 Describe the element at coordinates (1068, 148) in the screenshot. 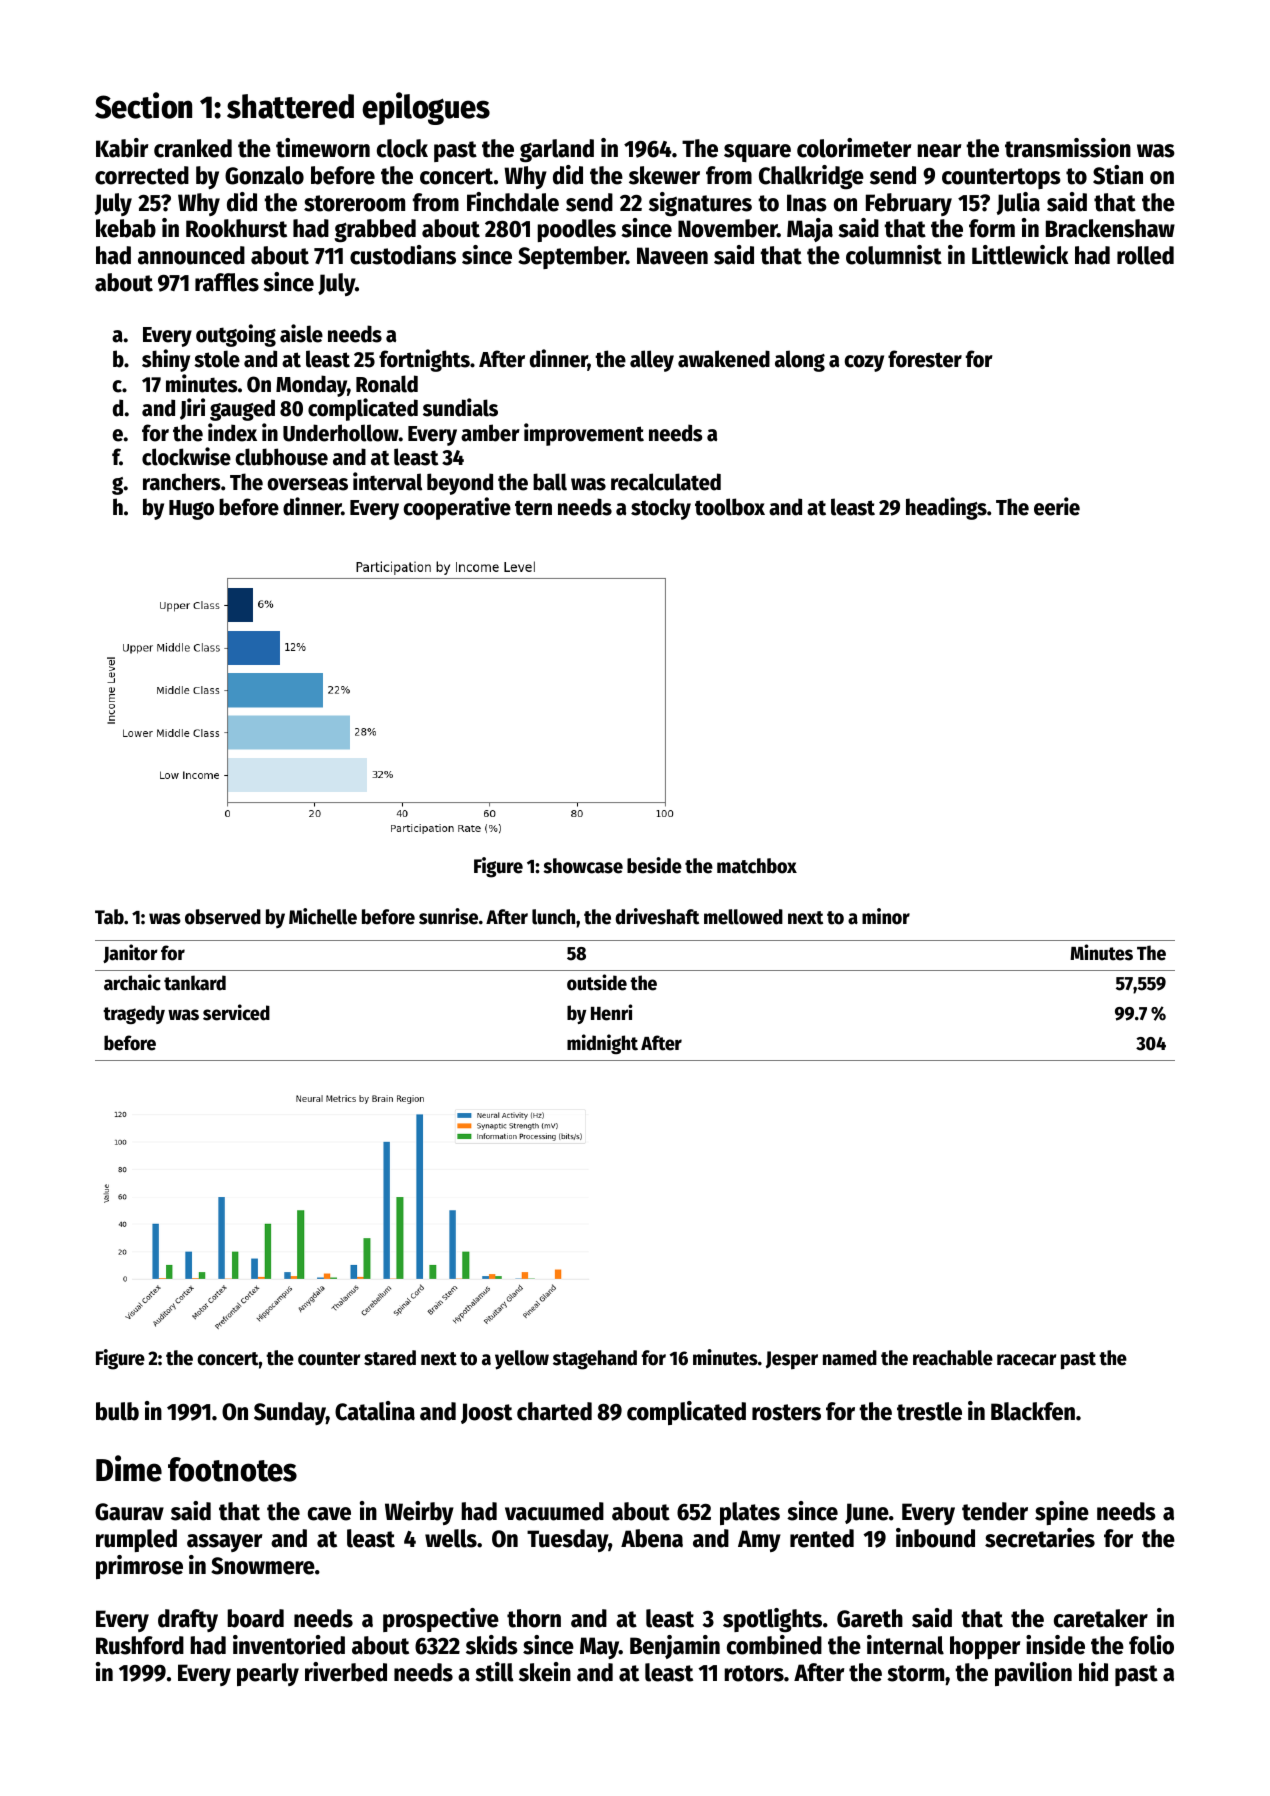

I see `transmission` at that location.
